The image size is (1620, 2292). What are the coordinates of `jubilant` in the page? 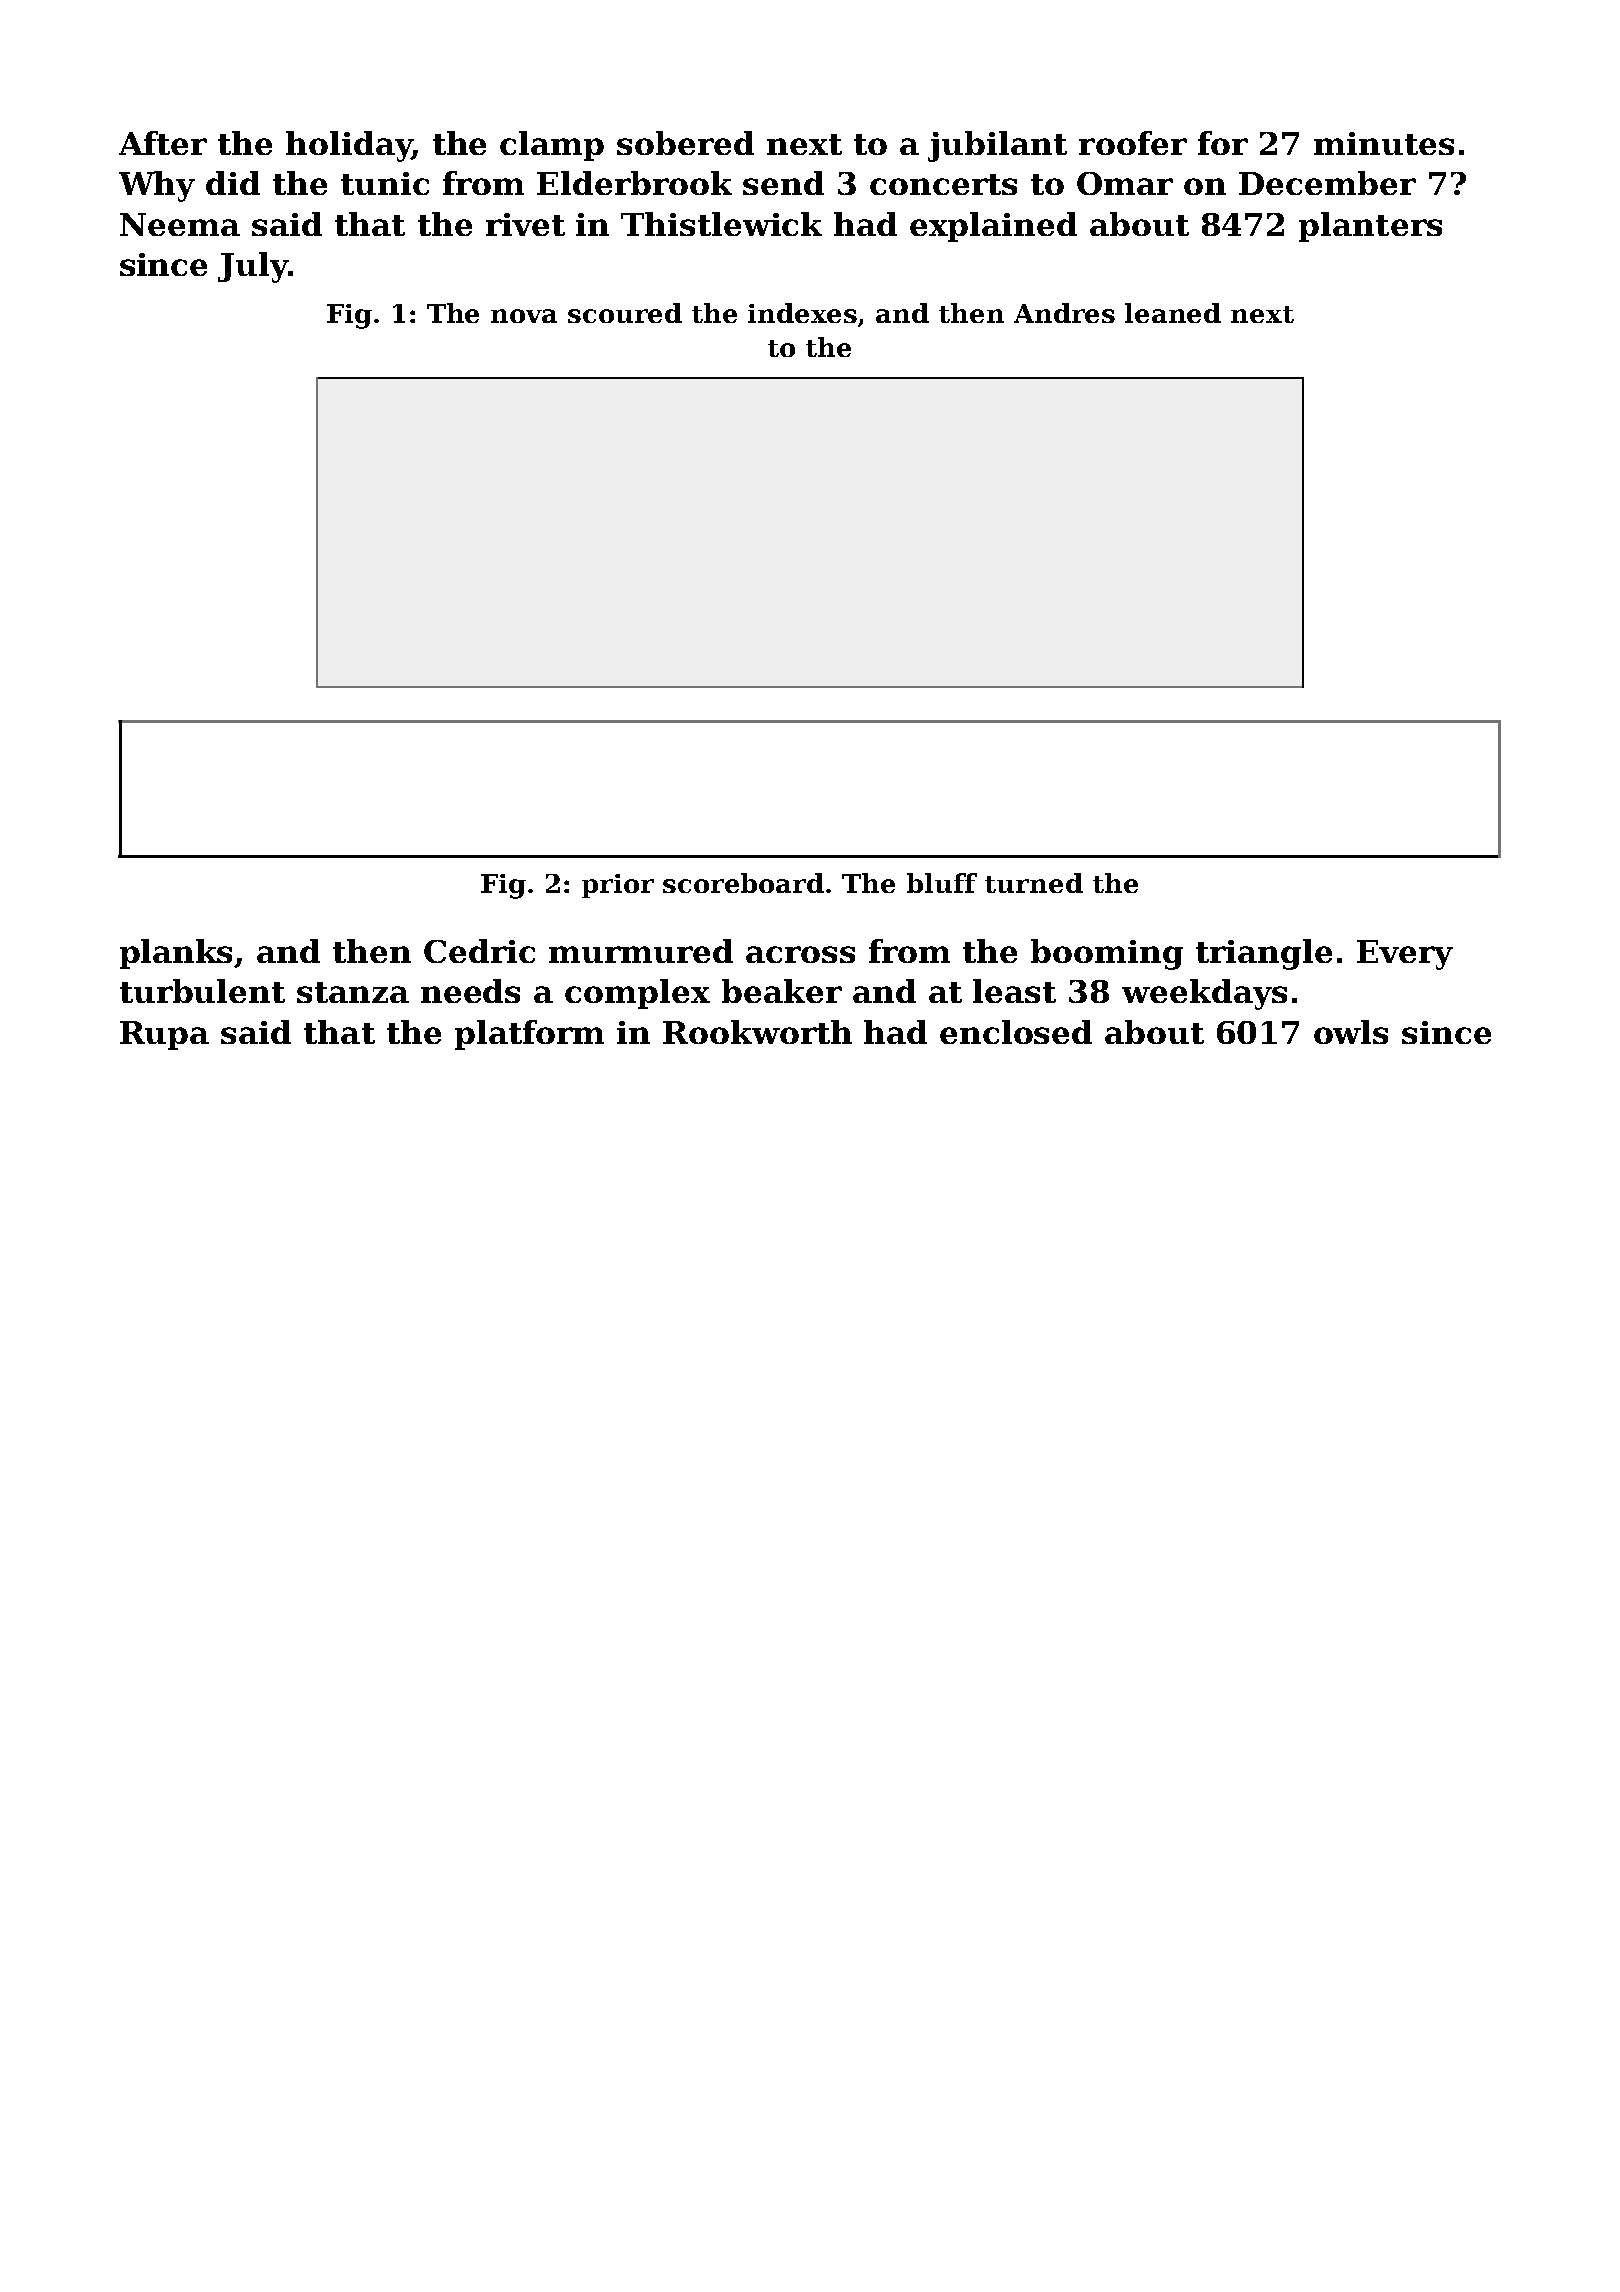 It's located at (997, 146).
